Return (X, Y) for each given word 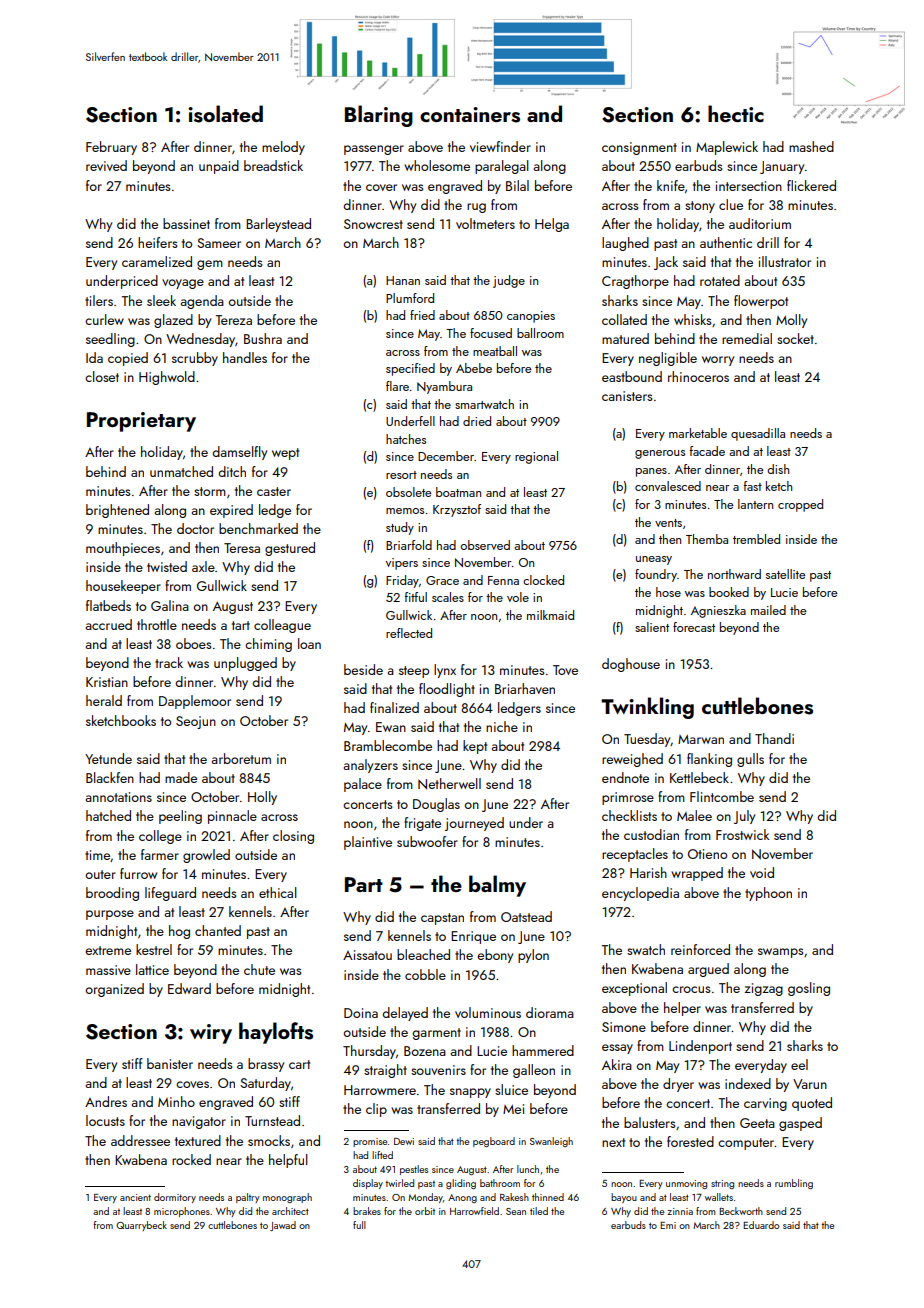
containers (470, 115)
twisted (167, 566)
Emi (668, 1225)
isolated (225, 114)
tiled (539, 1211)
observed (485, 545)
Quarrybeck (141, 1226)
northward (734, 574)
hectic (736, 113)
